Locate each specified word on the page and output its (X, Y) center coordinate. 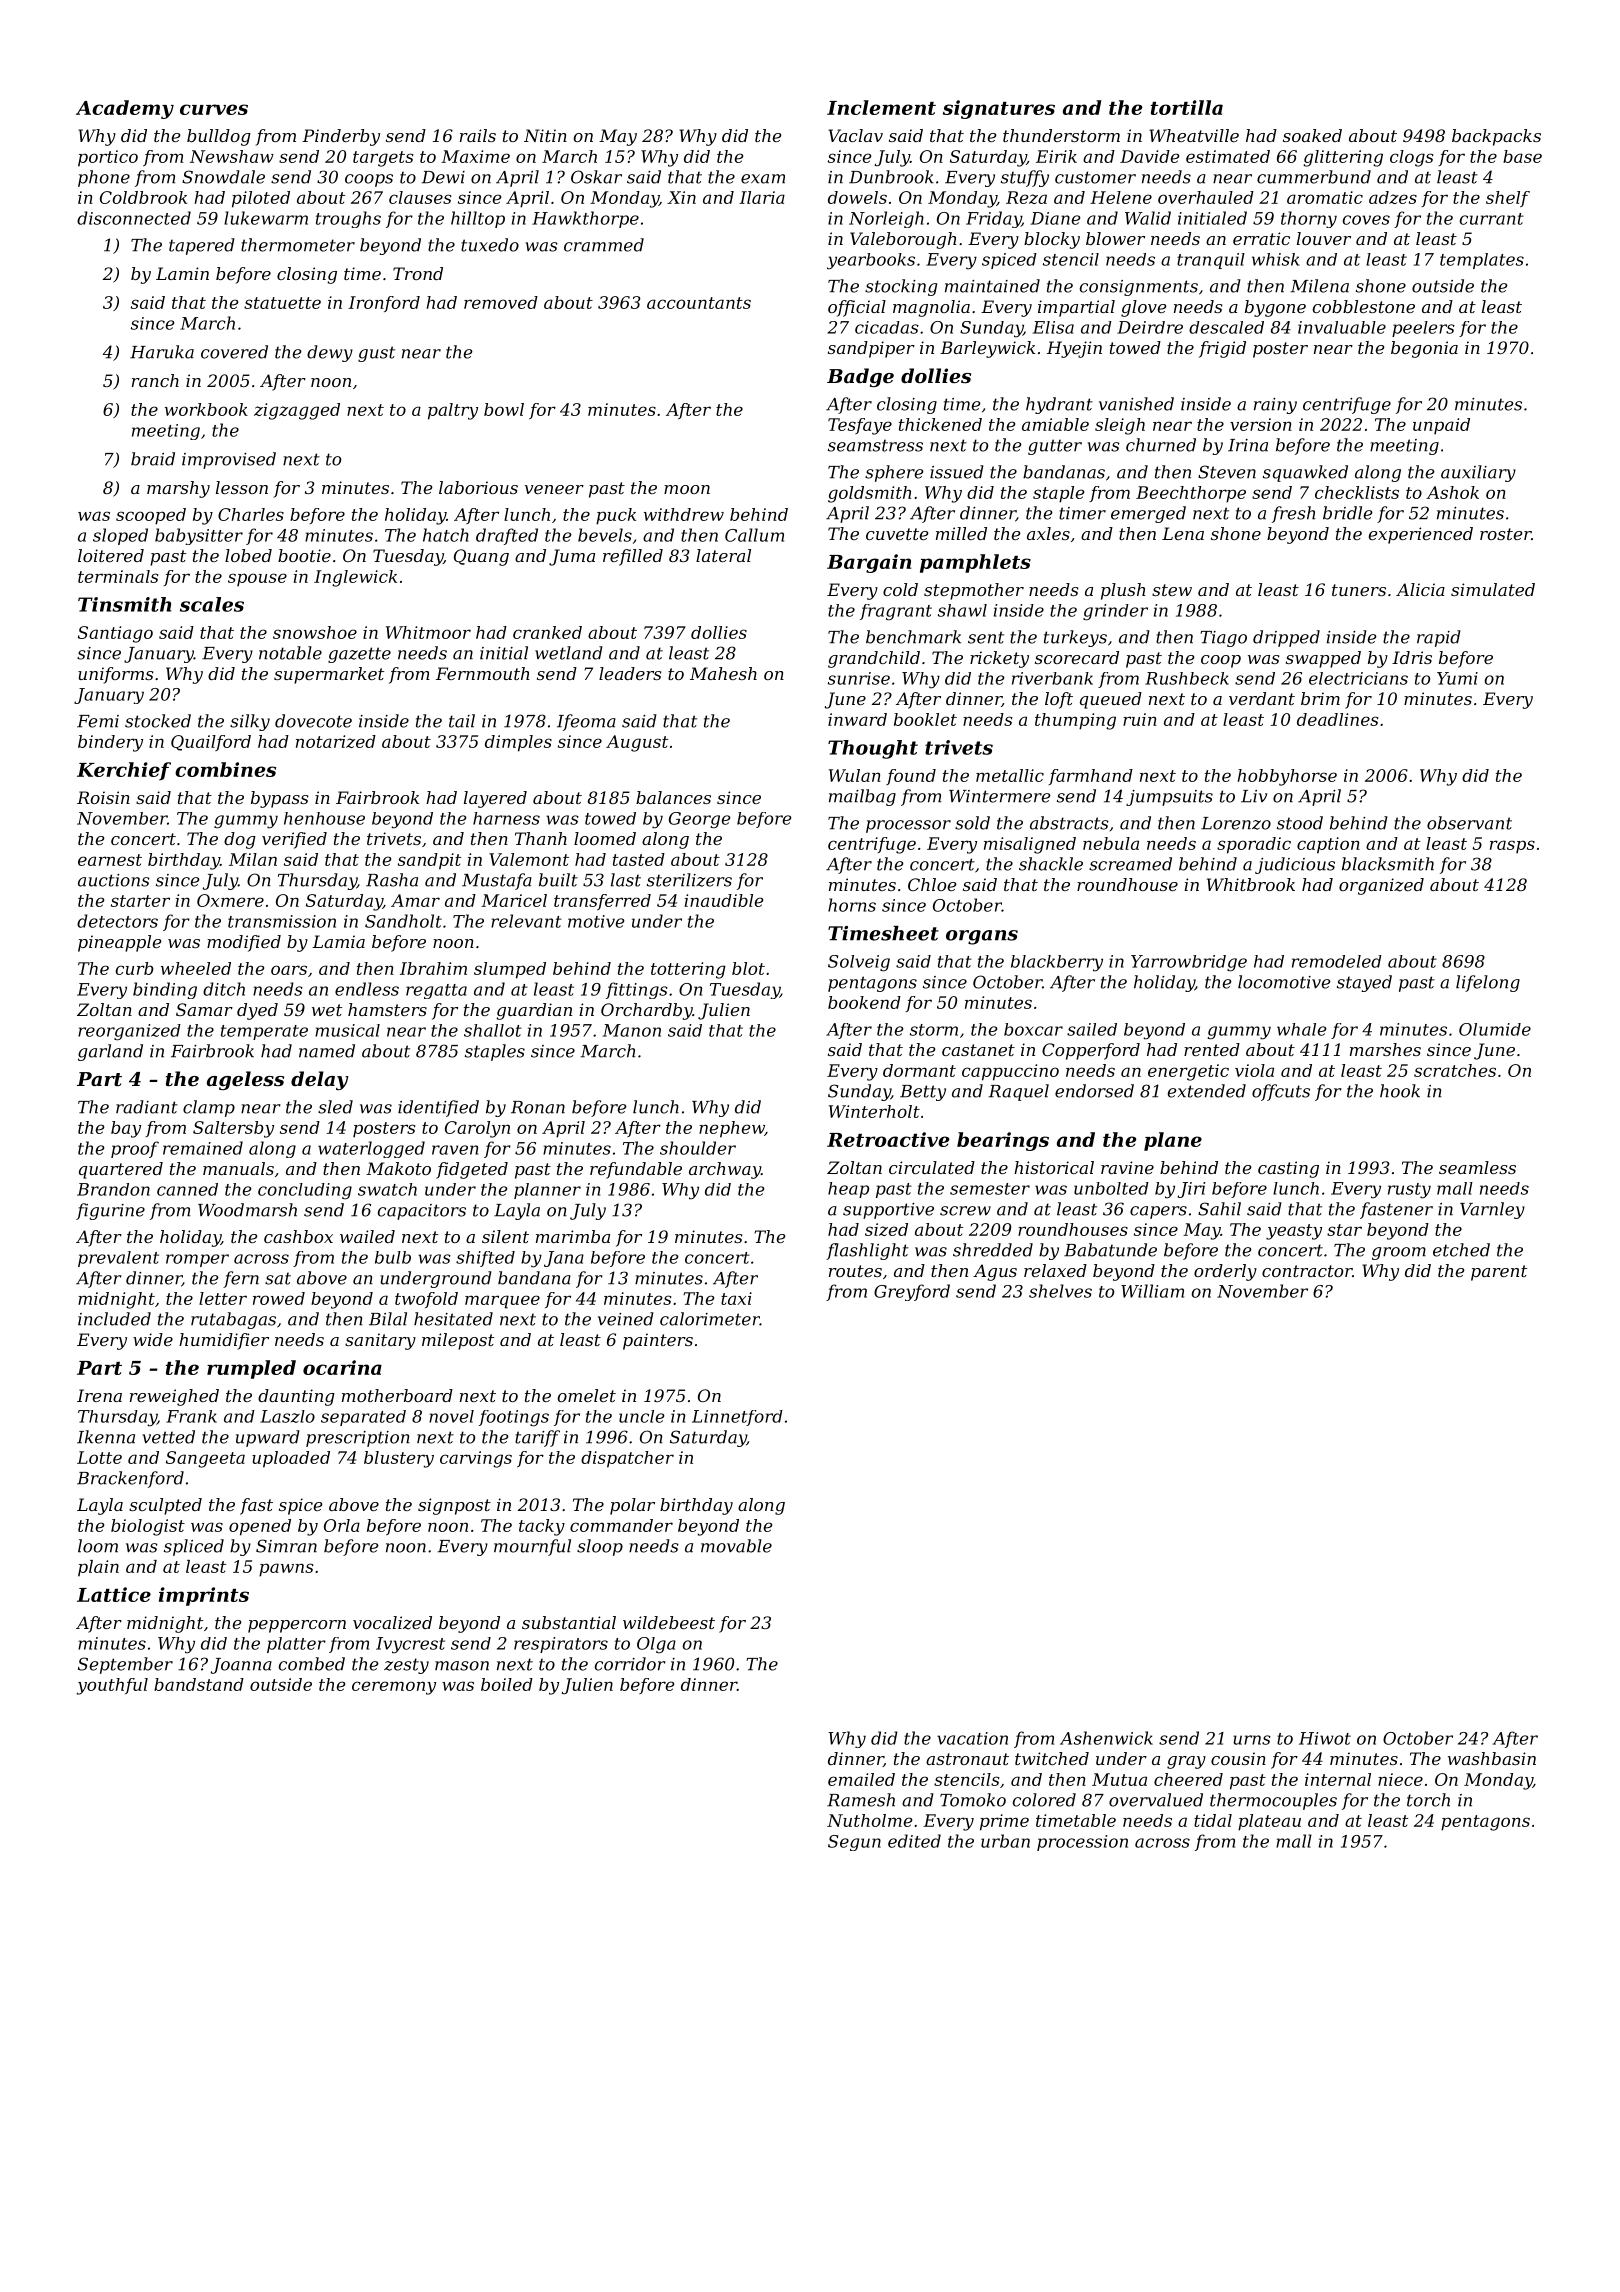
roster (1505, 534)
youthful (112, 1686)
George (700, 820)
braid (153, 459)
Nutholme (869, 1820)
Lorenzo (1236, 823)
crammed (604, 245)
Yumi (1457, 678)
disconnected (134, 218)
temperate (264, 1032)
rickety (999, 659)
